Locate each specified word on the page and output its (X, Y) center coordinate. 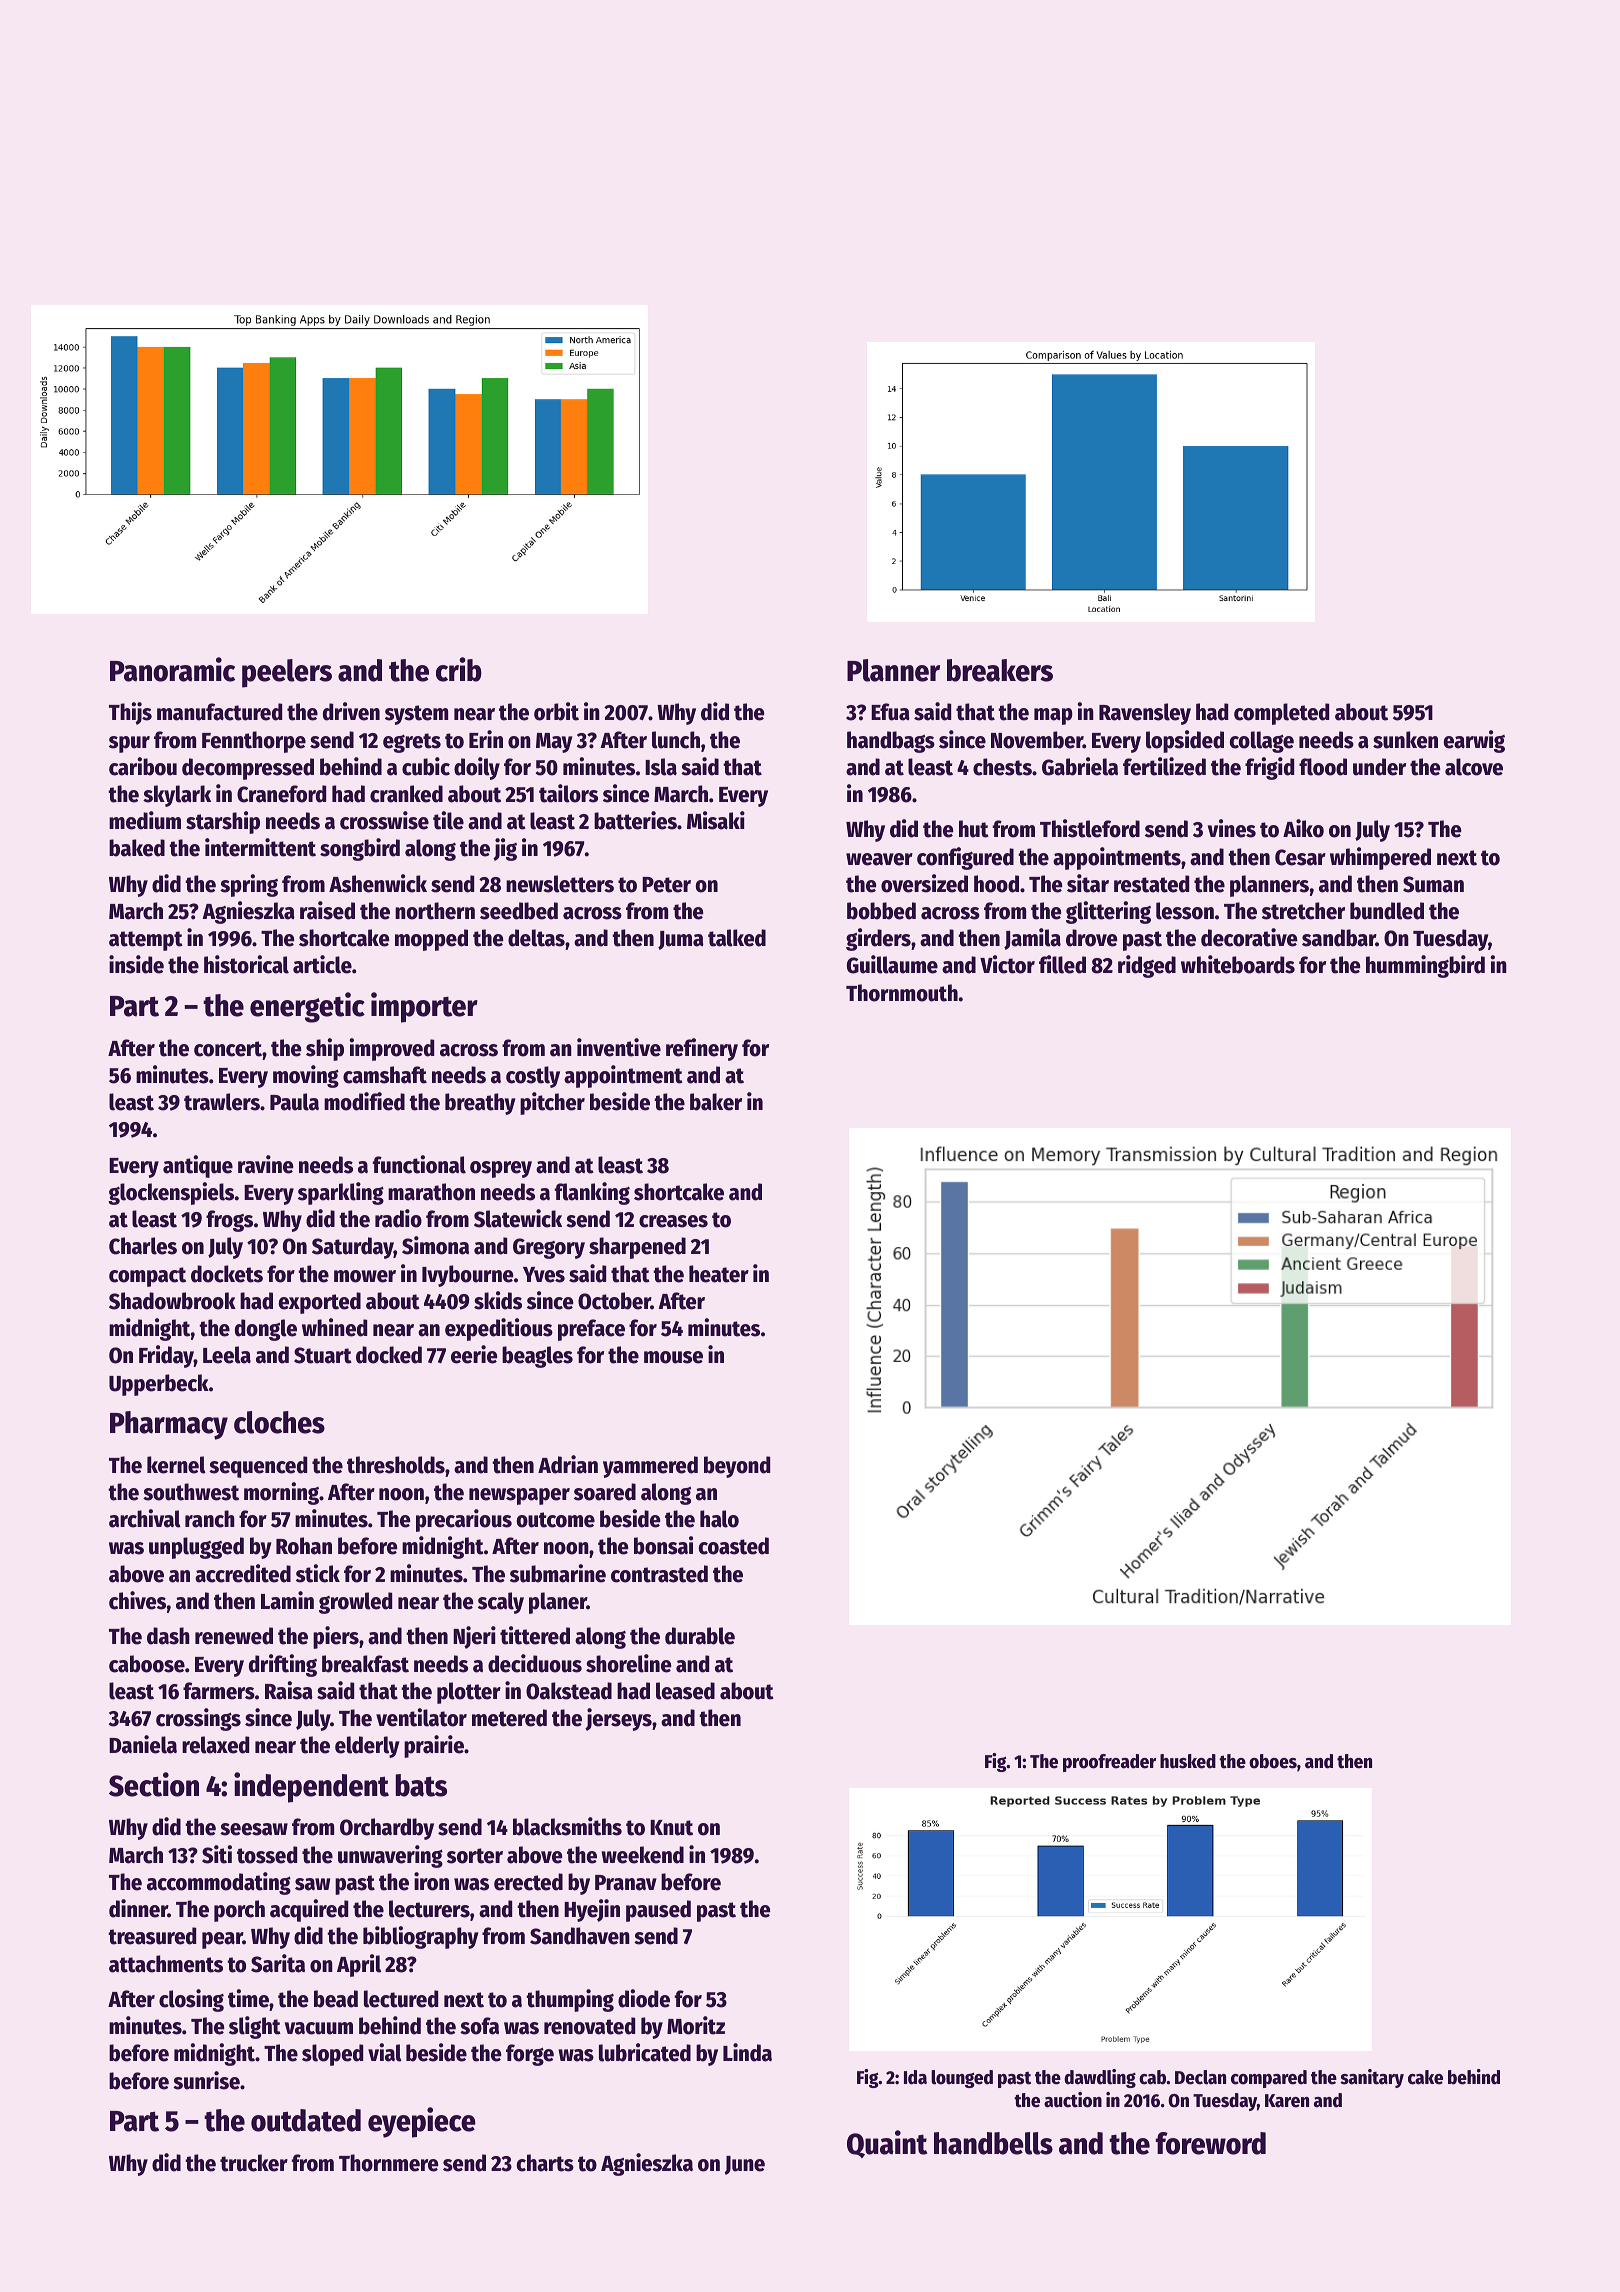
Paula (294, 1102)
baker (716, 1102)
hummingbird (1425, 966)
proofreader (1109, 1763)
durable (700, 1636)
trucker (254, 2163)
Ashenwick (378, 883)
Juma (681, 940)
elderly (367, 1747)
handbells (993, 2143)
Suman (1433, 884)
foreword (1211, 2143)
